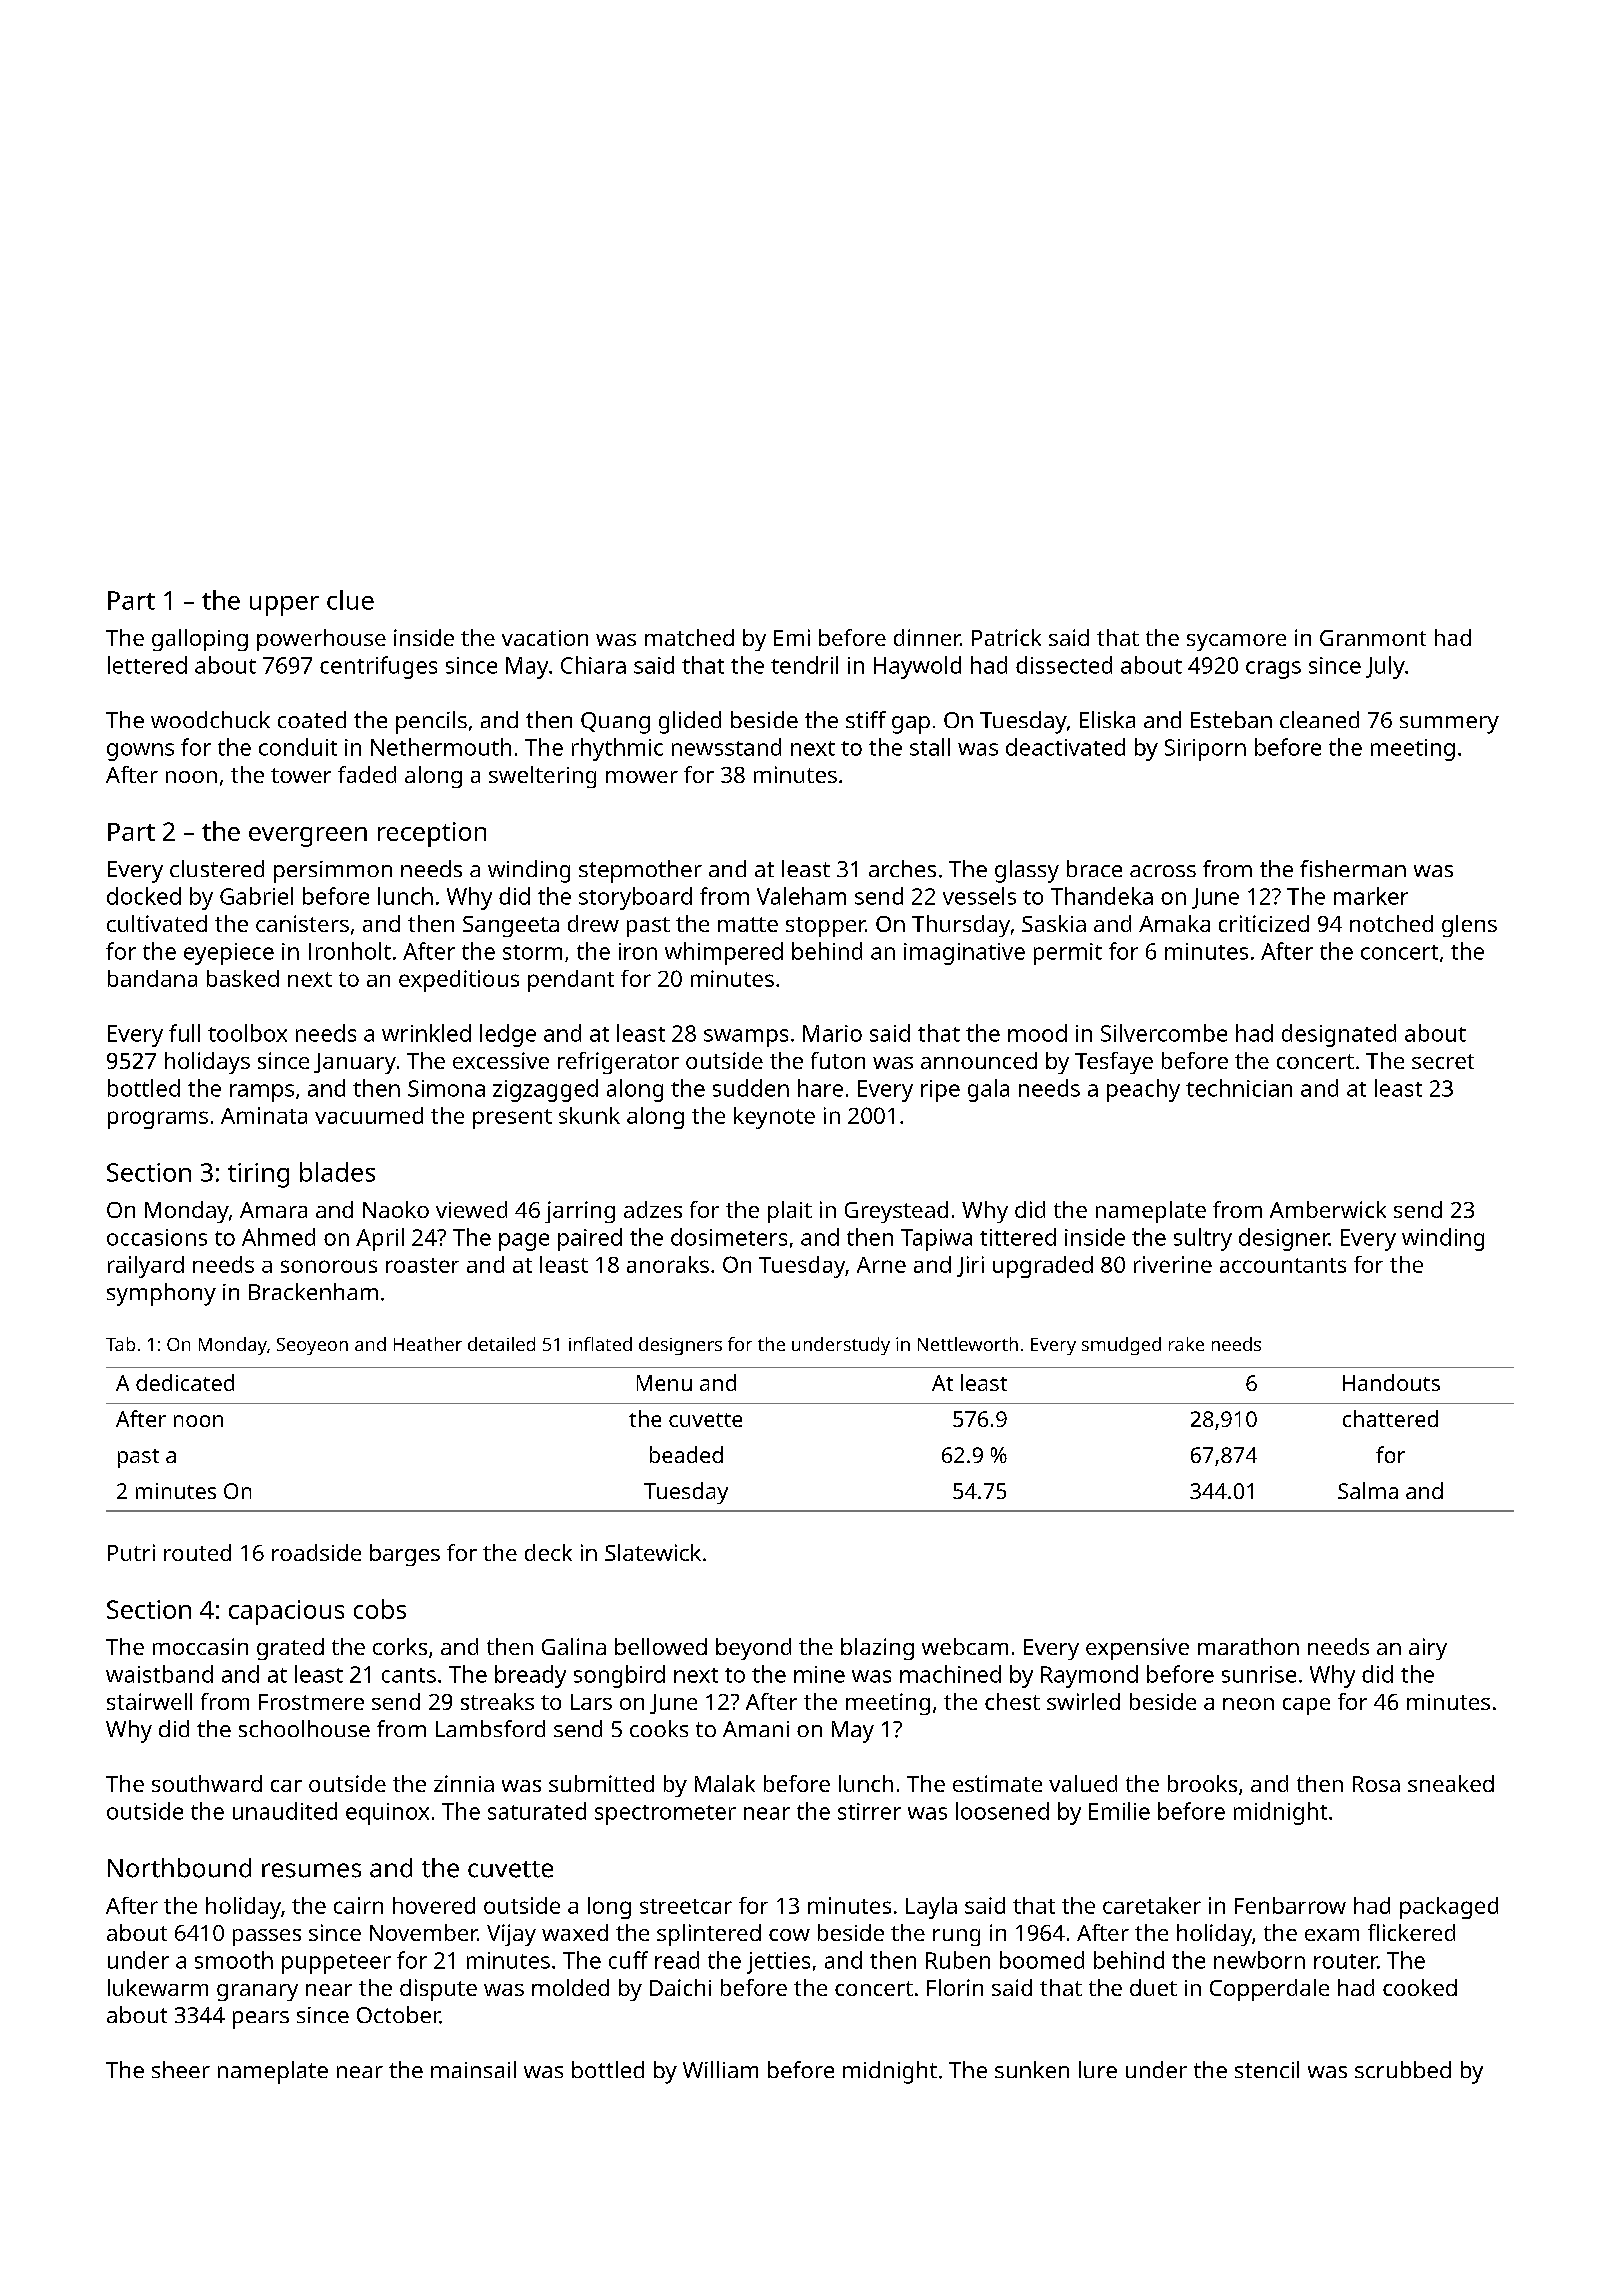  I want to click on keynote, so click(774, 1118).
